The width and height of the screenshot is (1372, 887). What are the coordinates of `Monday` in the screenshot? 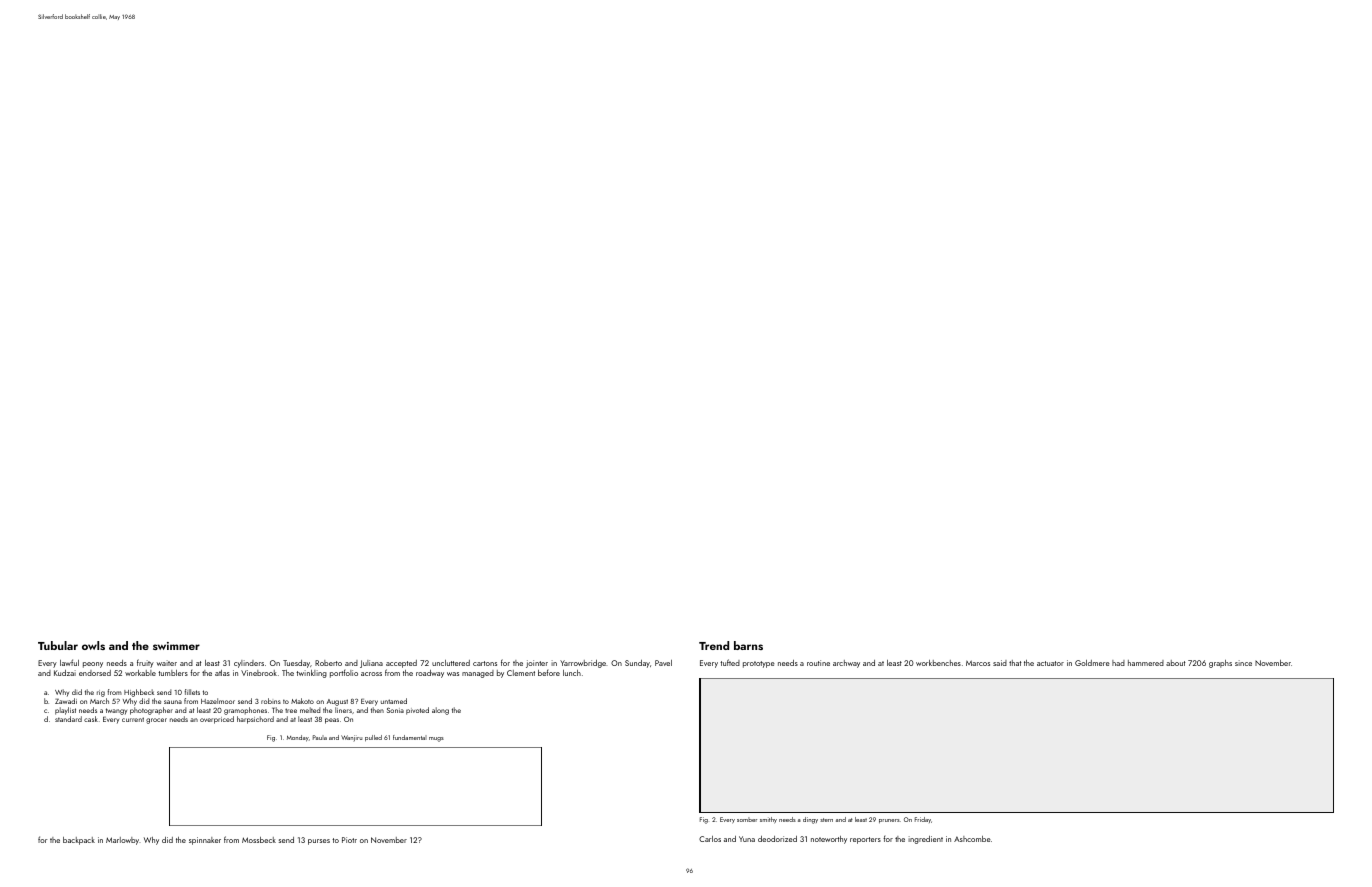 It's located at (298, 738).
